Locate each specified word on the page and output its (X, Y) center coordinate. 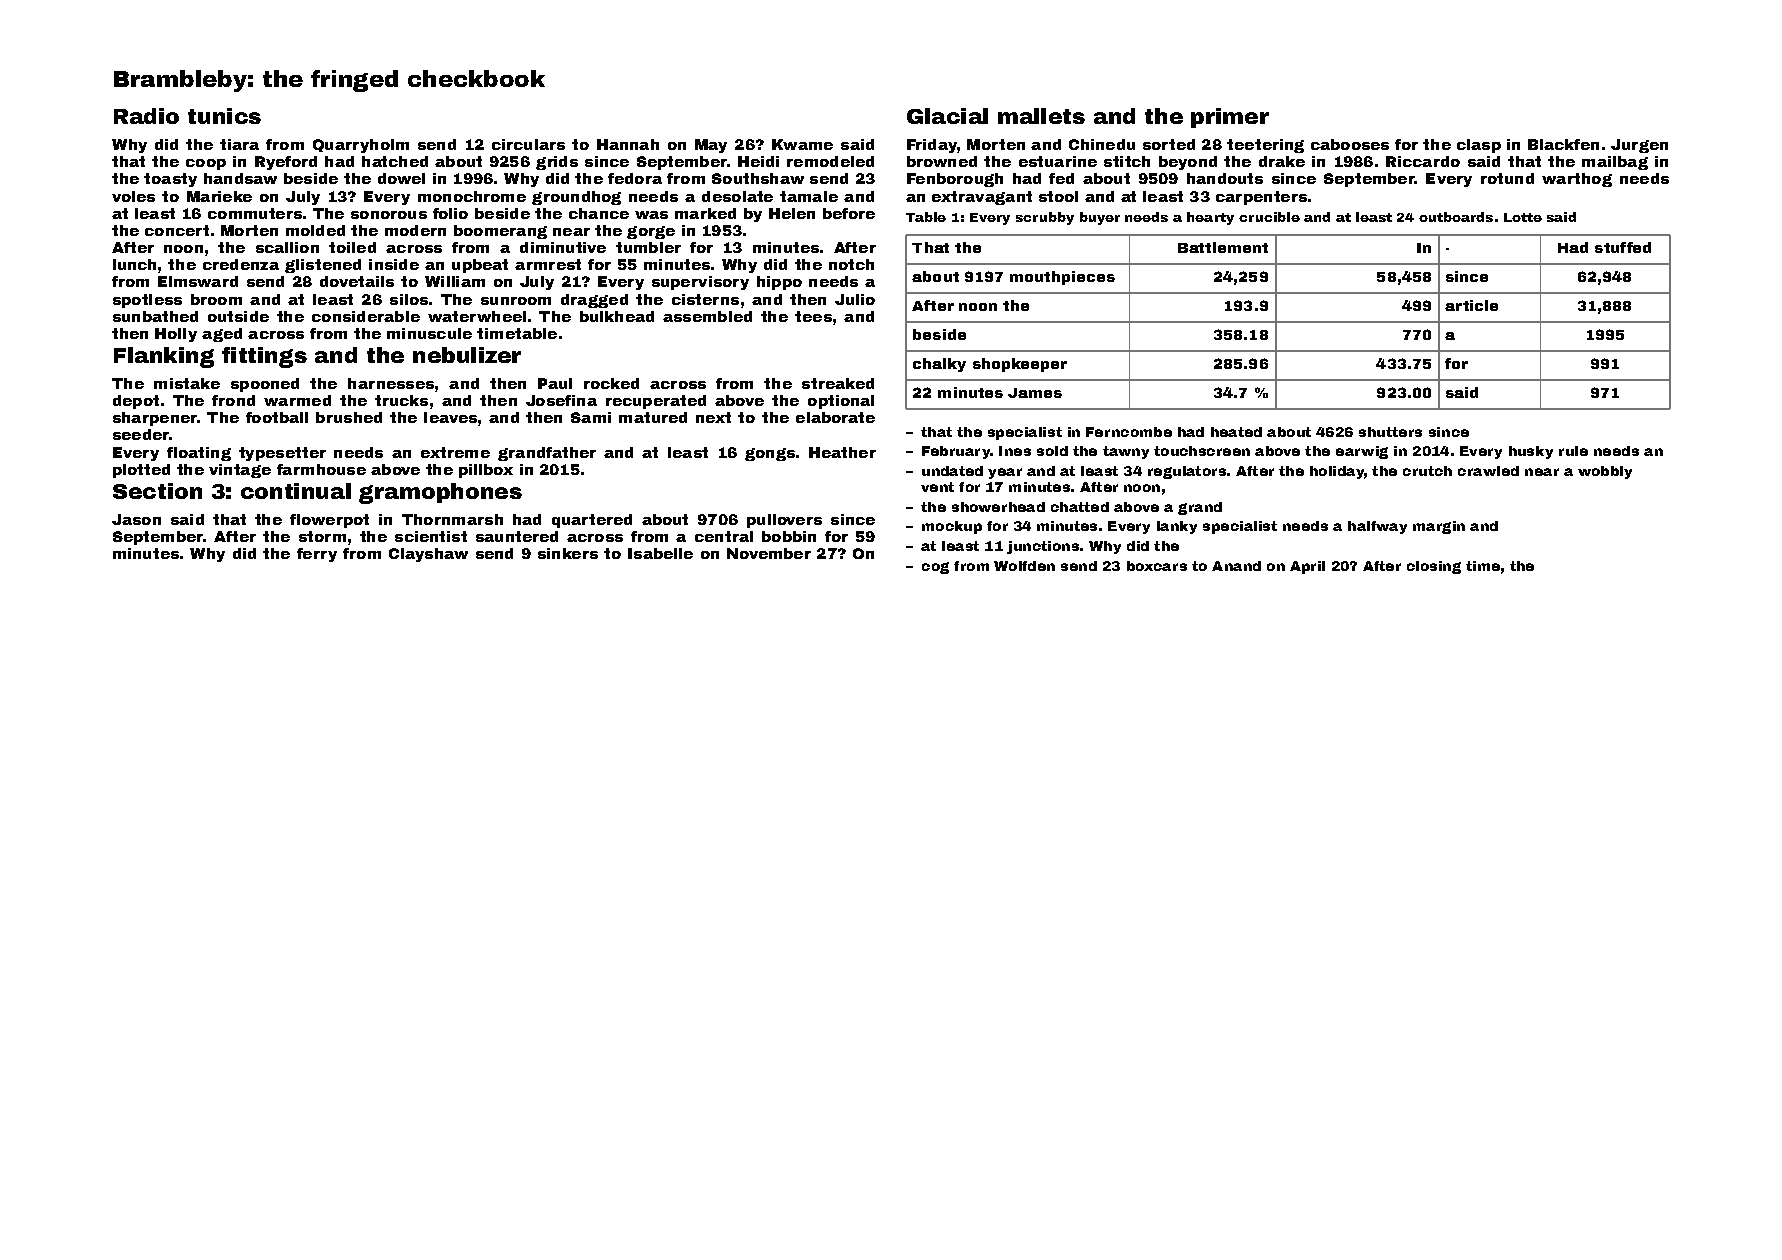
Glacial (947, 116)
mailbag (1615, 163)
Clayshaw (428, 555)
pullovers (784, 521)
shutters (1390, 432)
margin (1439, 527)
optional (841, 402)
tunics (224, 116)
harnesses (391, 383)
